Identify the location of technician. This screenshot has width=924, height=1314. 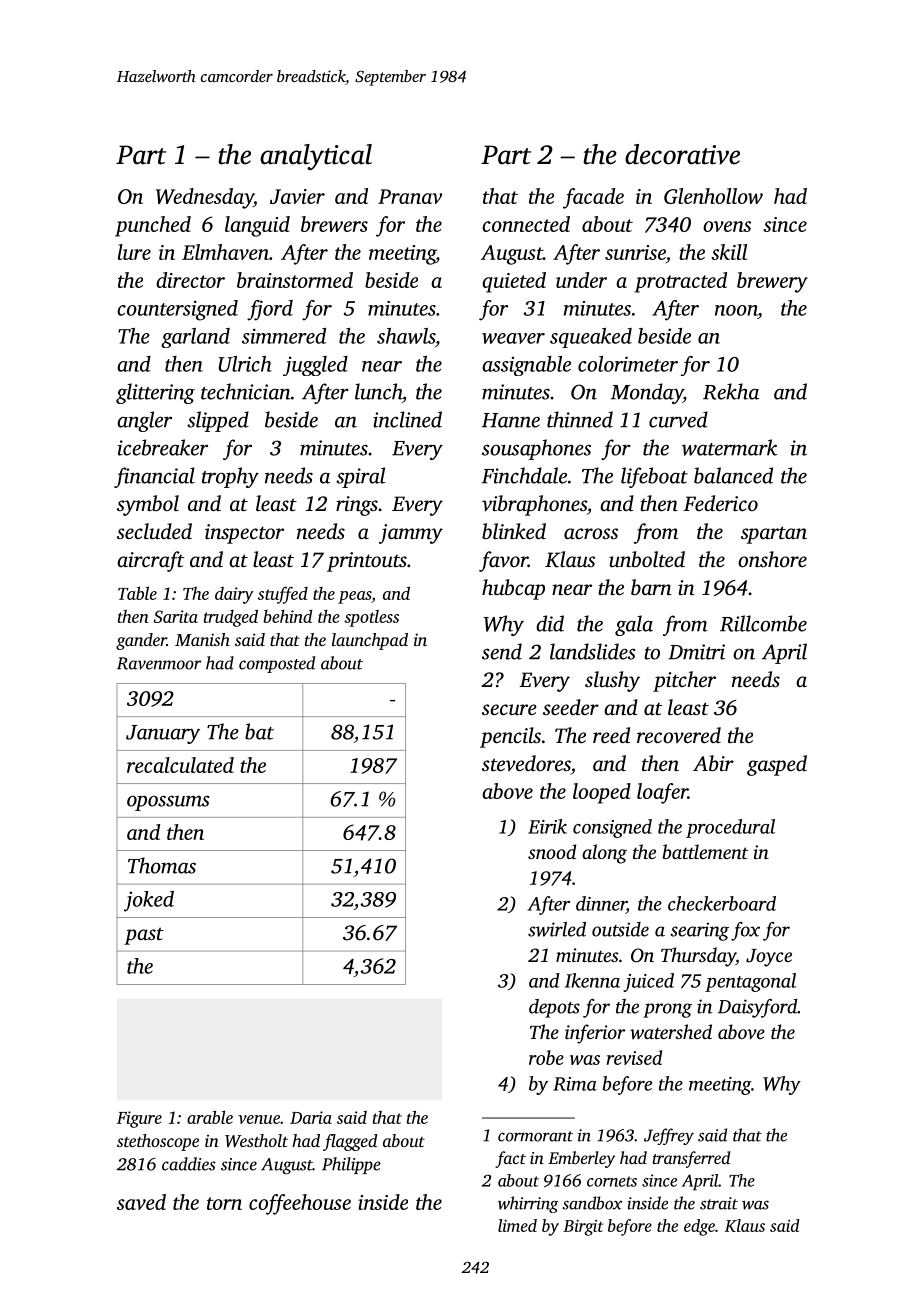
(246, 391).
